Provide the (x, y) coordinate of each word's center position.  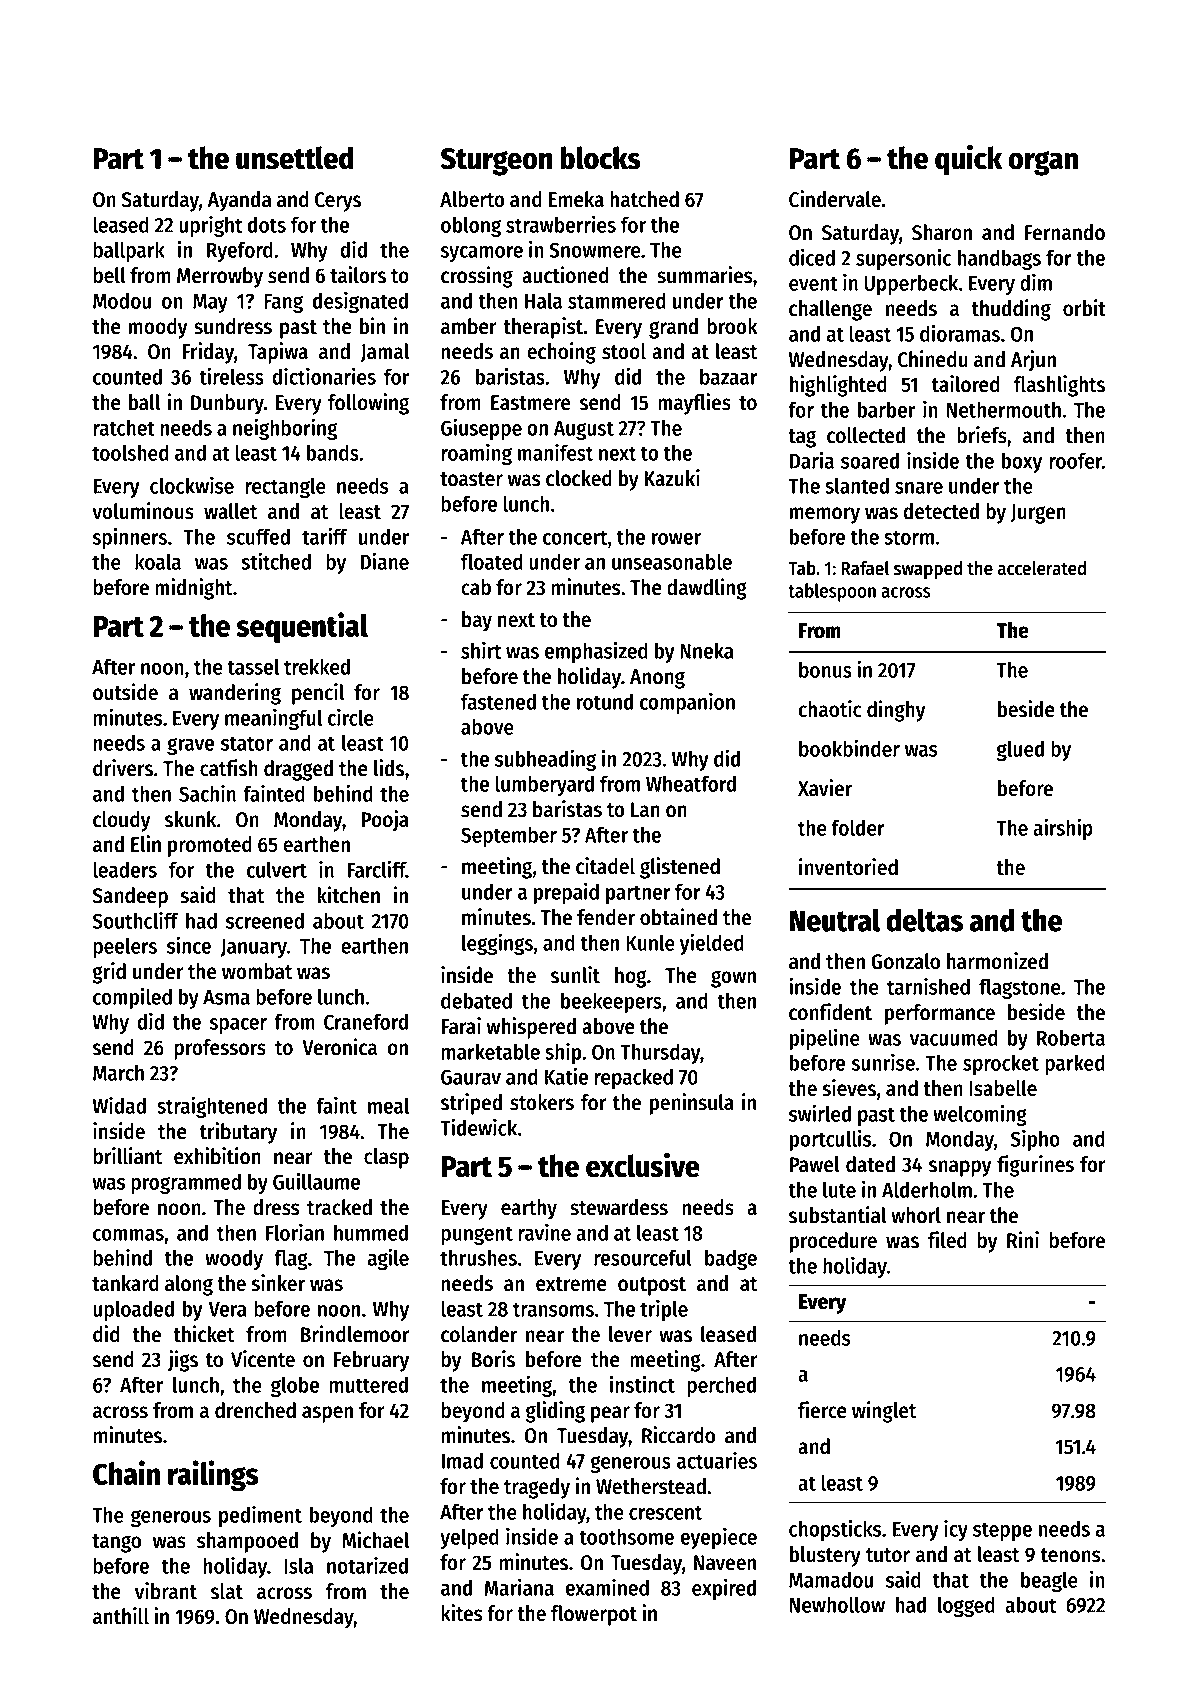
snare (919, 488)
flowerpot (594, 1615)
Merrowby (220, 277)
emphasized (596, 652)
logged (966, 1606)
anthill (121, 1616)
